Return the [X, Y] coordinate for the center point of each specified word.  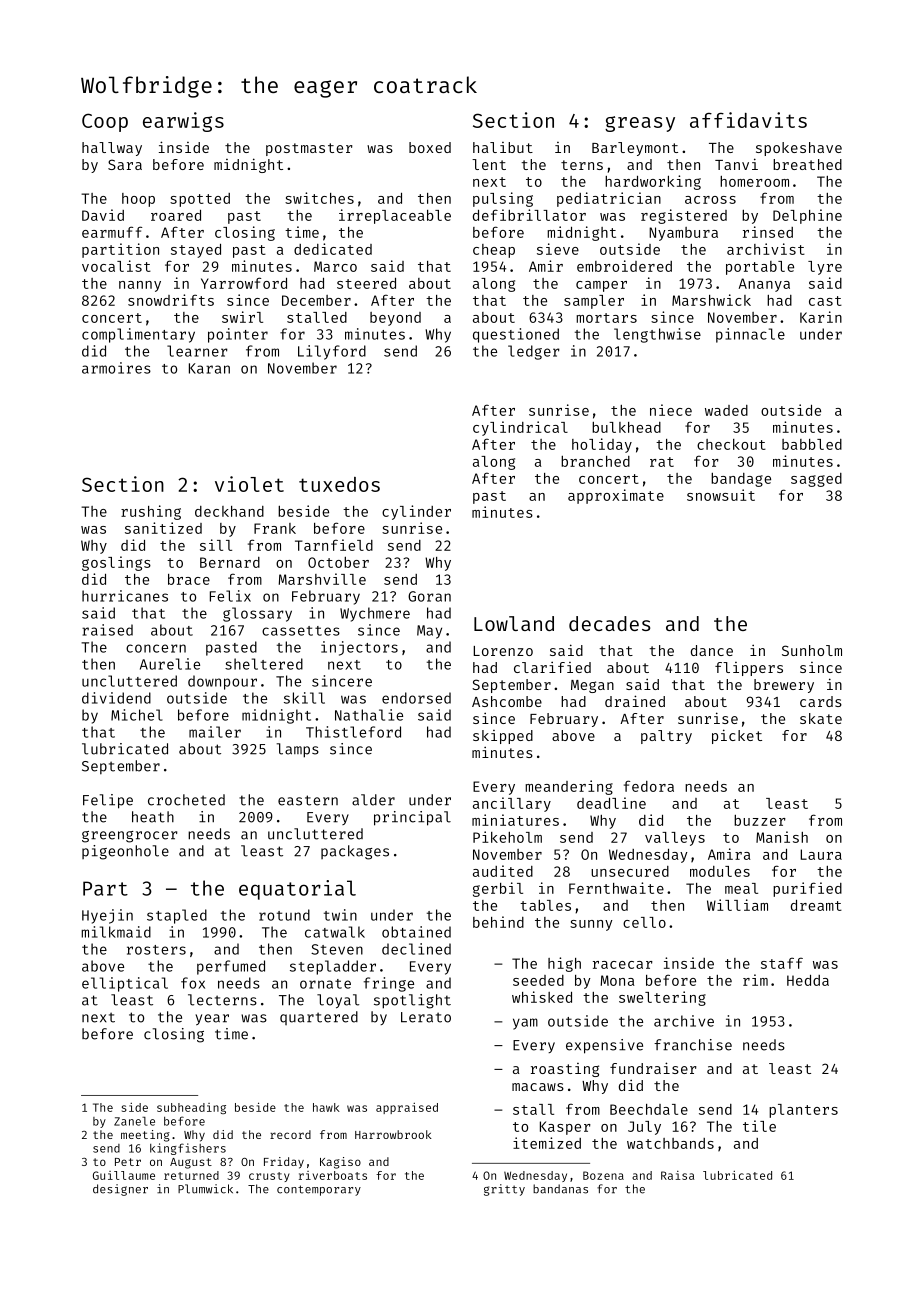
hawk [326, 1107]
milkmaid [116, 932]
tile [759, 1126]
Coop [105, 122]
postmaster [309, 149]
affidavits [748, 120]
